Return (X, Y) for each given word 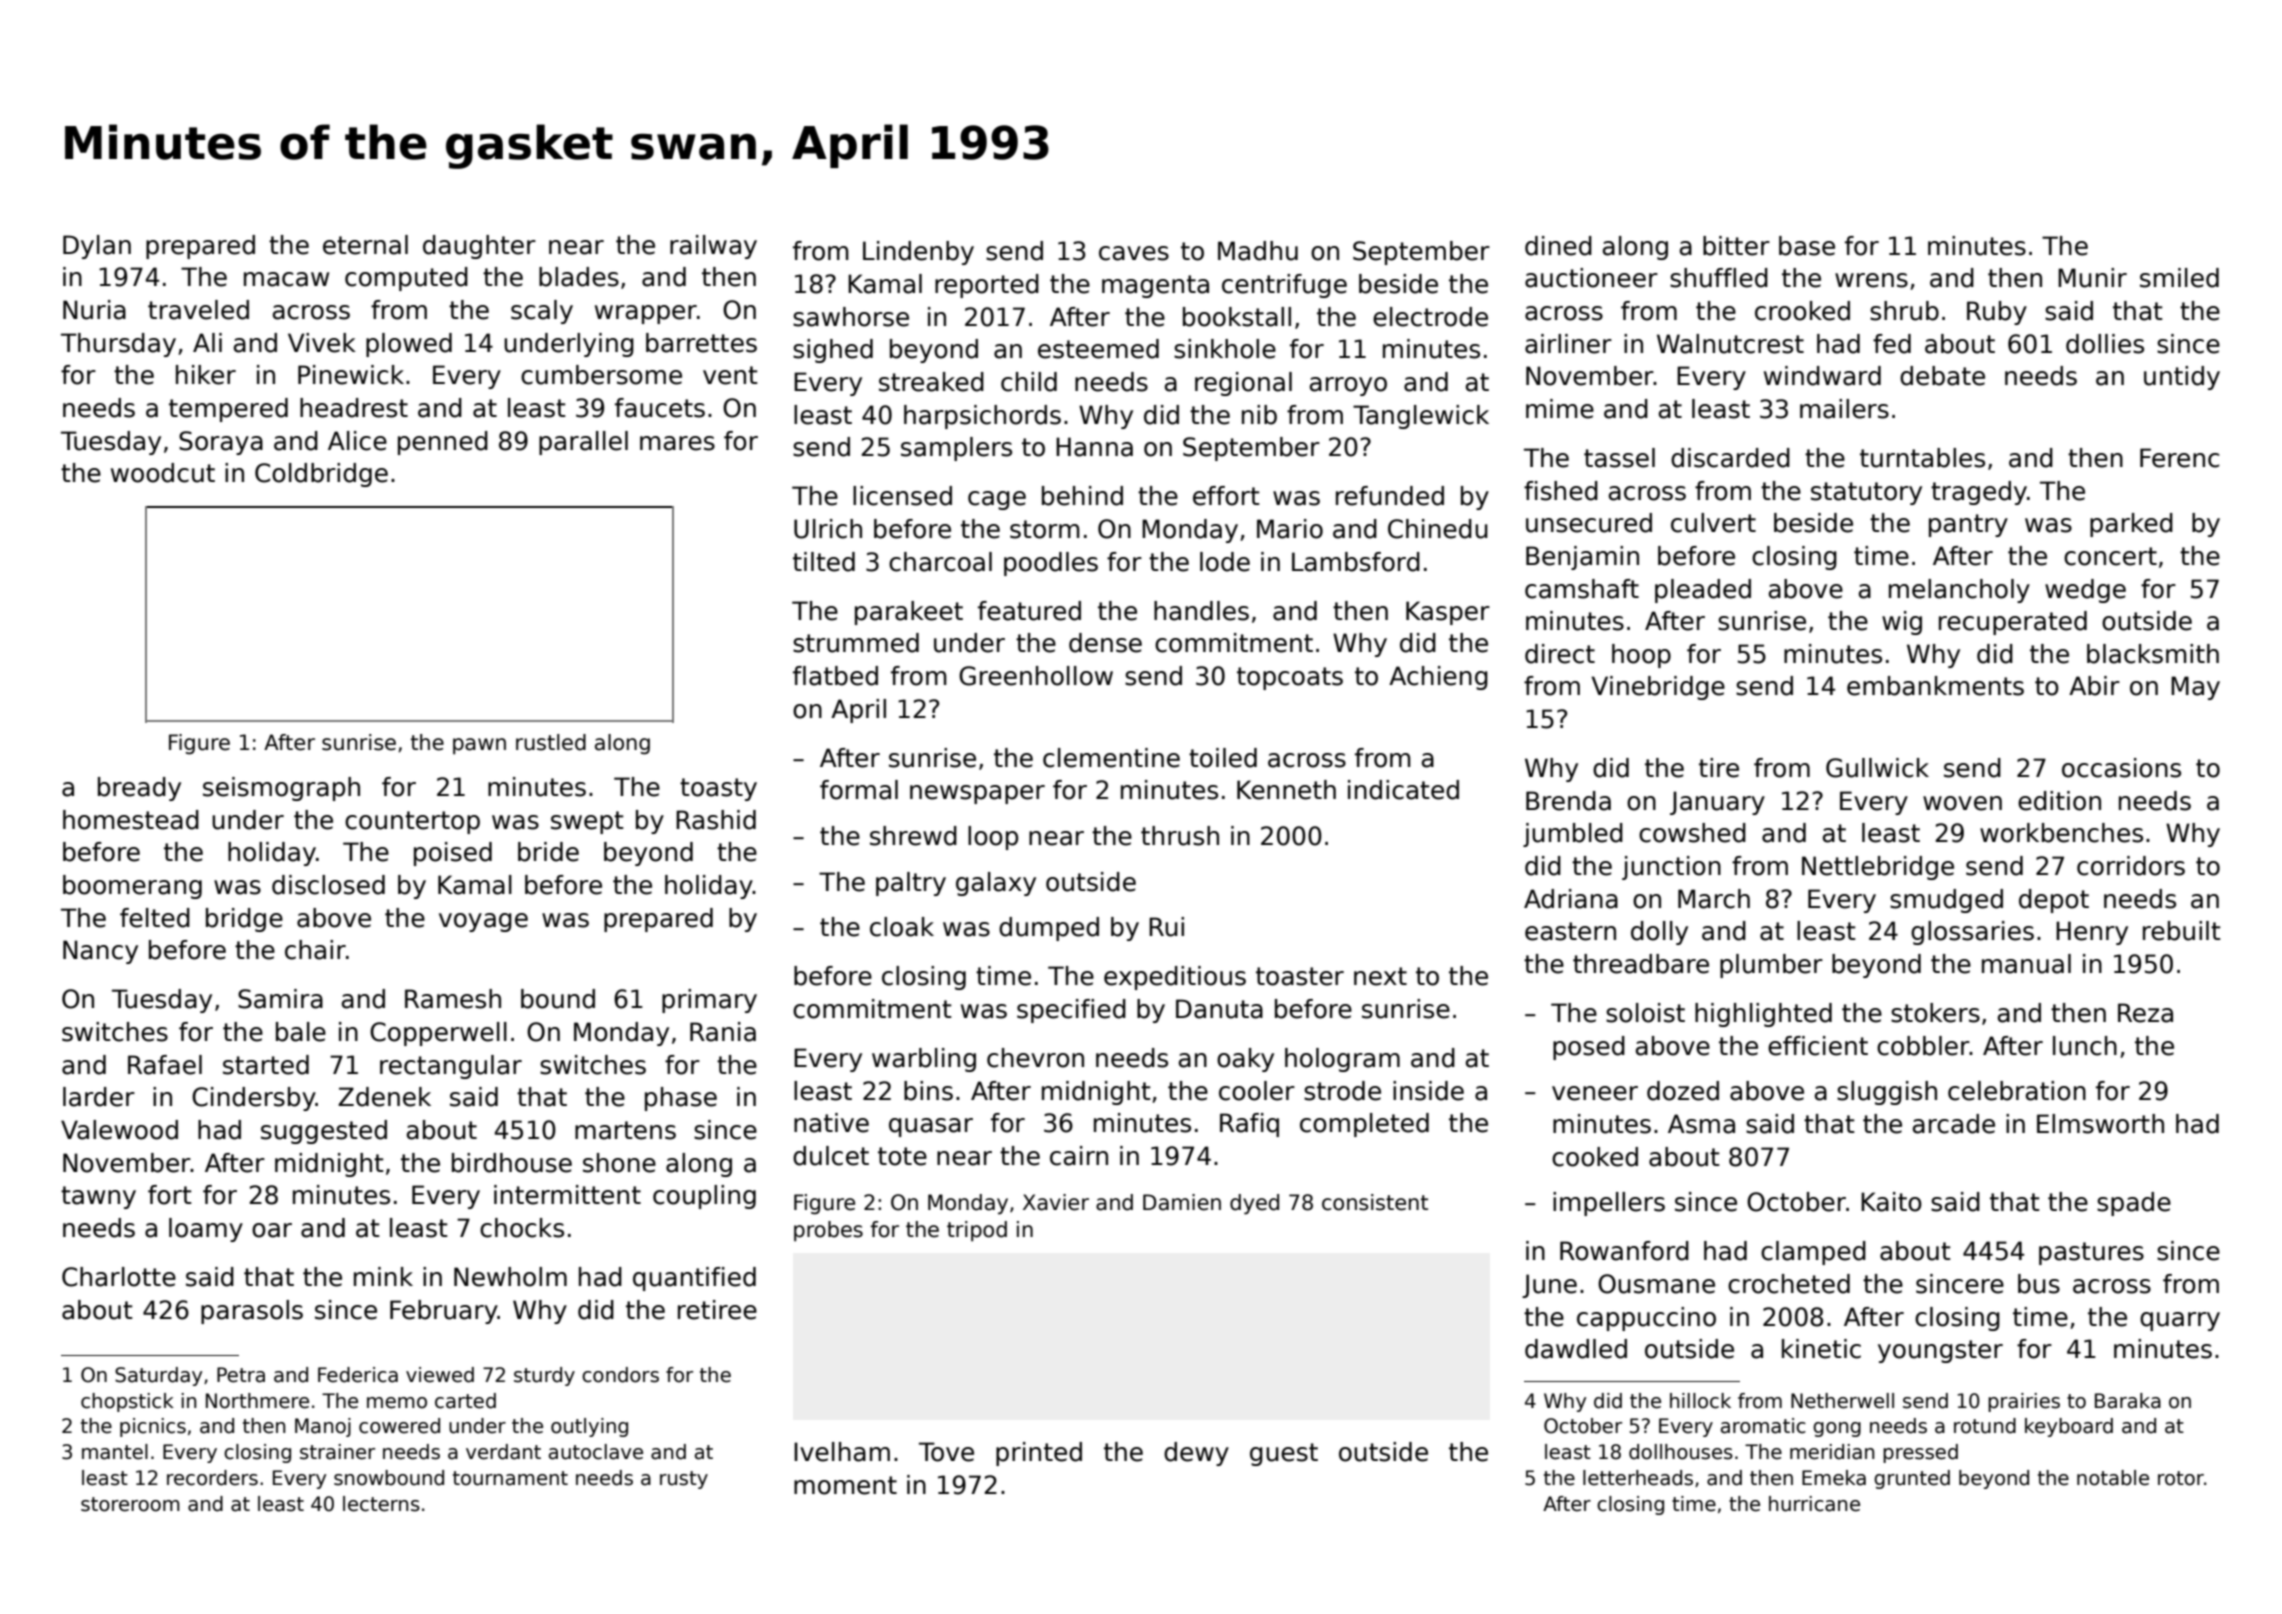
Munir (2092, 278)
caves (1134, 253)
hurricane (1814, 1504)
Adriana (1571, 899)
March (1714, 899)
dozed (1683, 1091)
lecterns (381, 1504)
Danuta (1219, 1009)
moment (845, 1485)
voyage (483, 922)
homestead (131, 820)
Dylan (97, 247)
